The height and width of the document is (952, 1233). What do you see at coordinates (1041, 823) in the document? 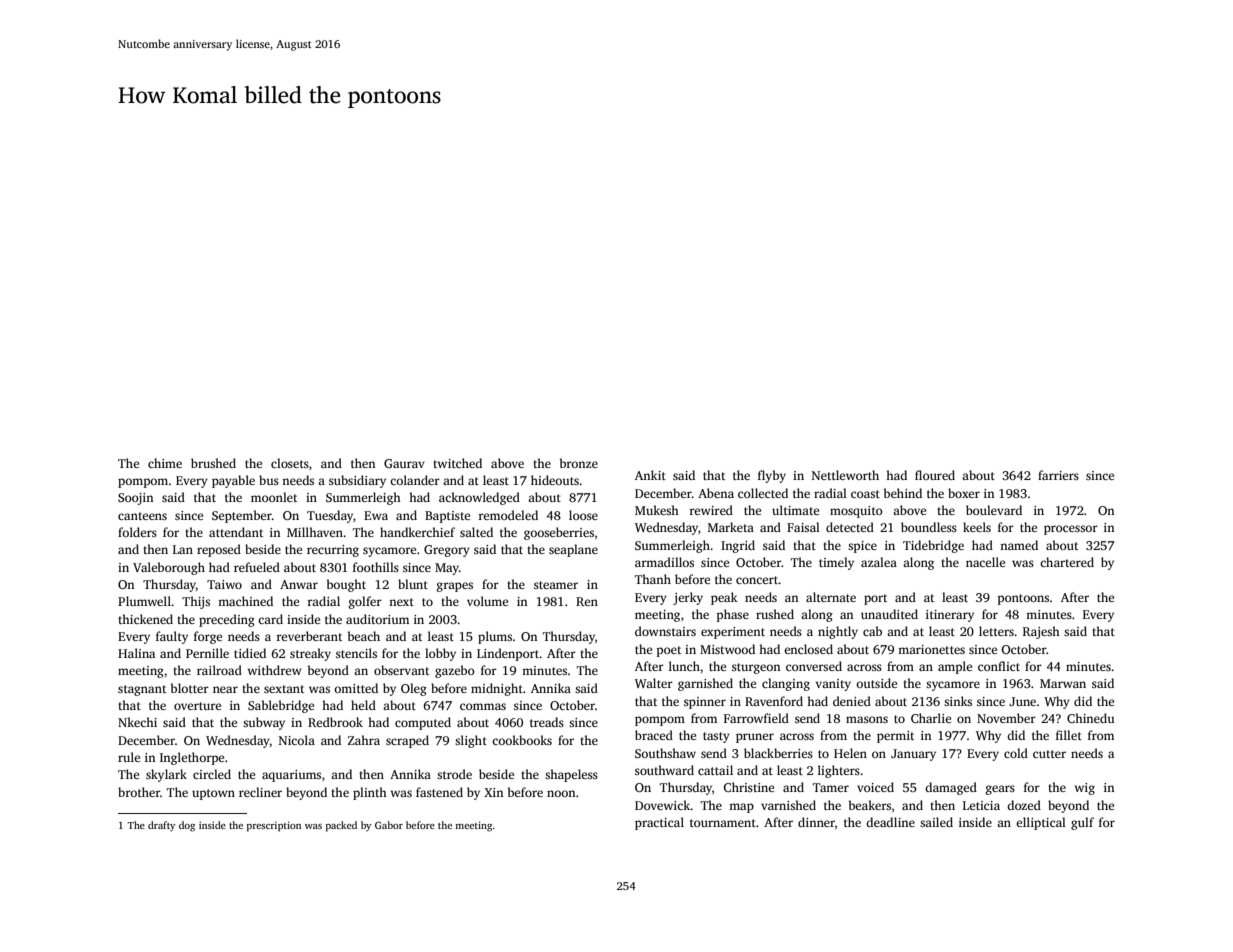
I see `elliptical` at bounding box center [1041, 823].
